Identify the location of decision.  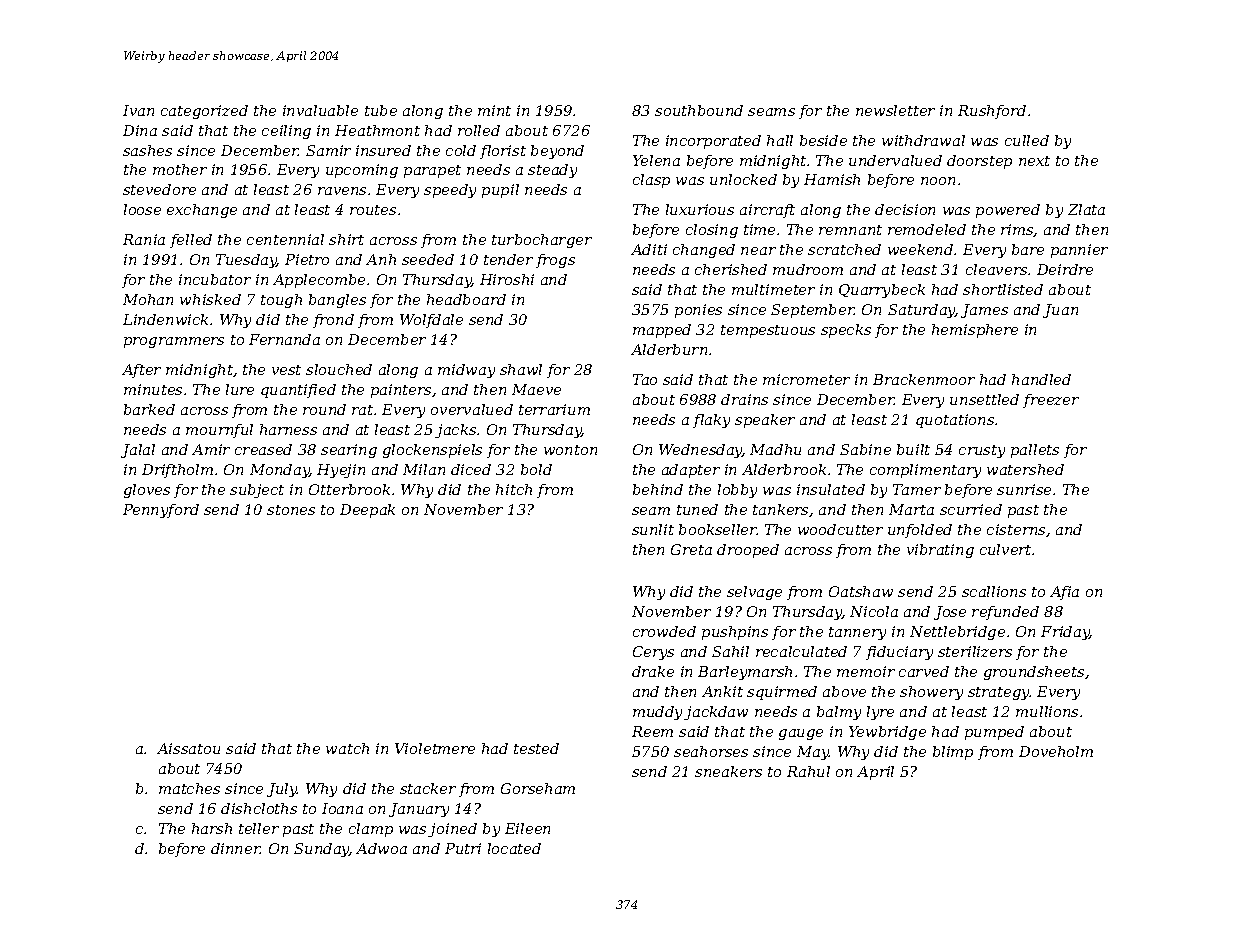
(905, 209).
